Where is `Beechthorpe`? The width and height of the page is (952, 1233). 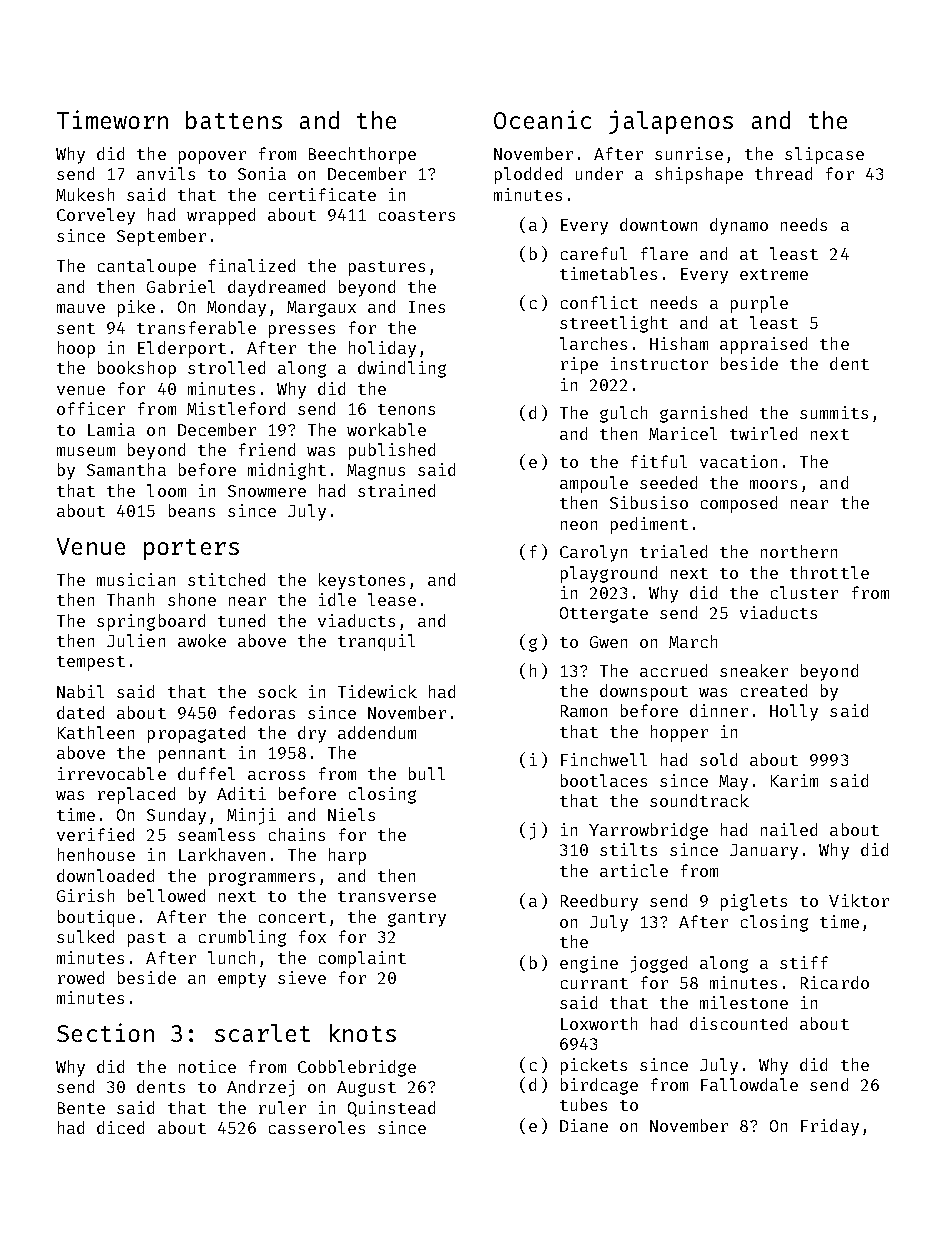 Beechthorpe is located at coordinates (362, 155).
